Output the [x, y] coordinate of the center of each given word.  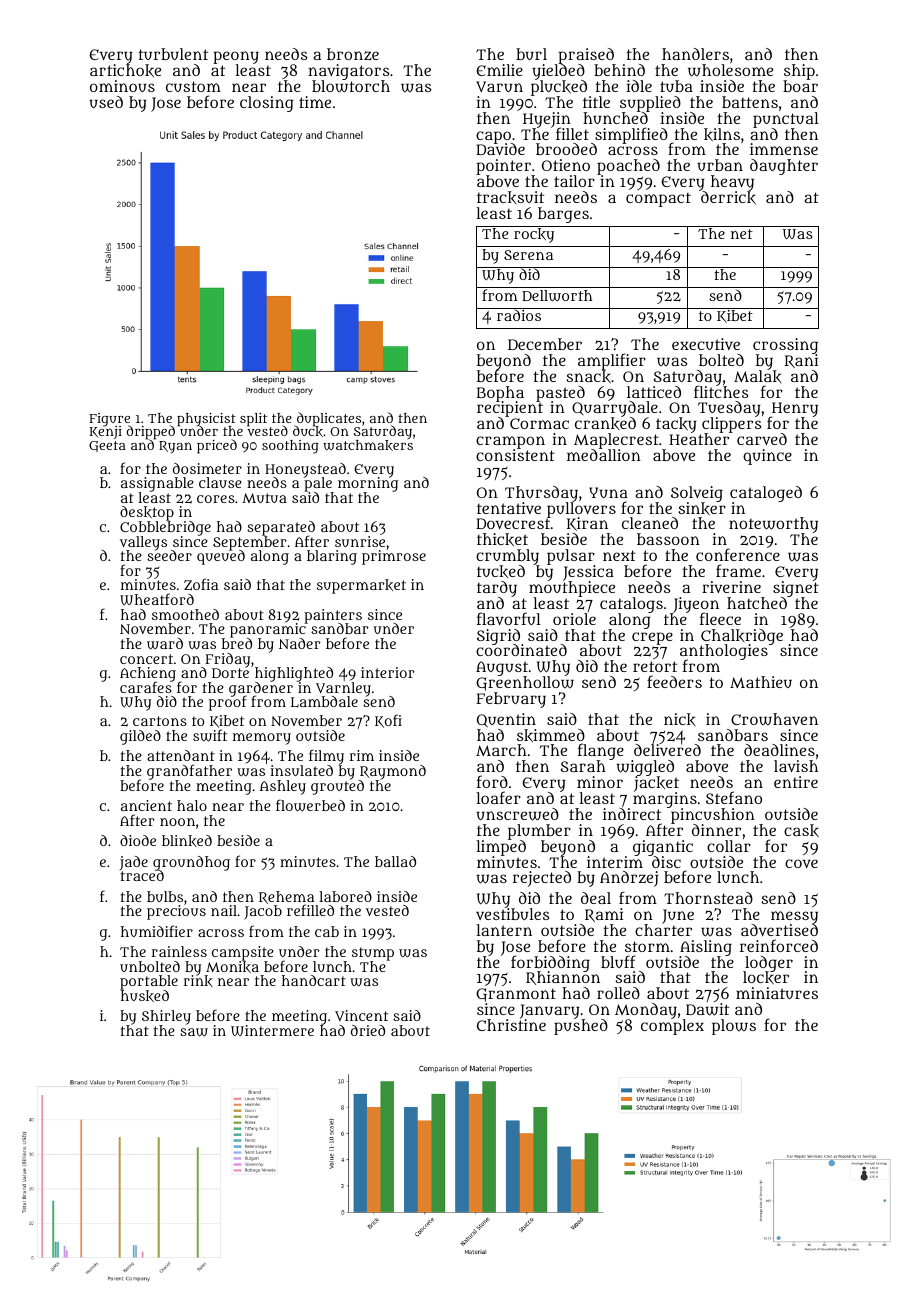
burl [531, 54]
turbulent [173, 54]
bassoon [668, 539]
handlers [695, 54]
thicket [502, 539]
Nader [300, 643]
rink [198, 981]
